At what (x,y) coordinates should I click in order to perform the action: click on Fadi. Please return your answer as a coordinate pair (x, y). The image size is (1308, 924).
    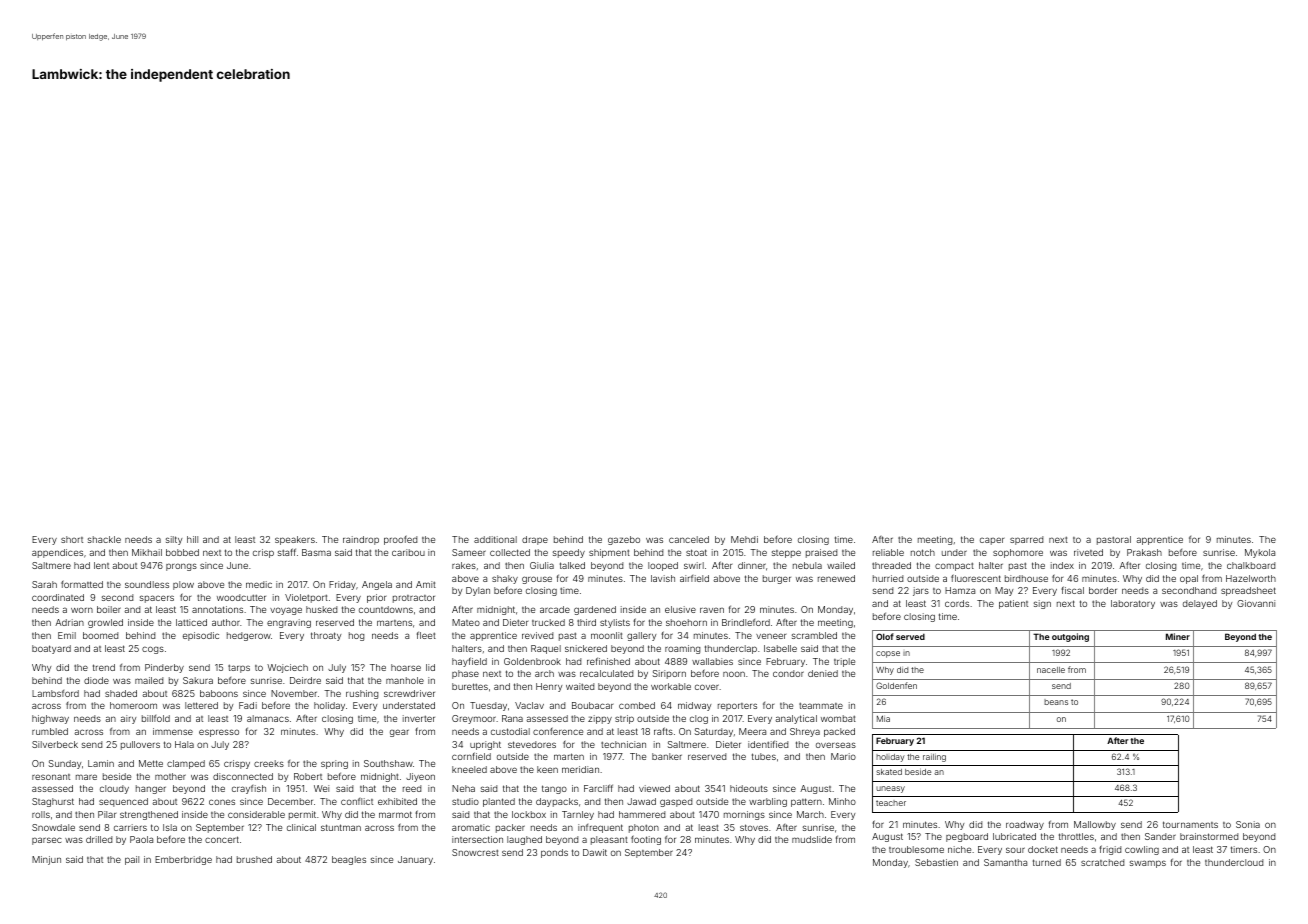
    Looking at the image, I should click on (248, 705).
